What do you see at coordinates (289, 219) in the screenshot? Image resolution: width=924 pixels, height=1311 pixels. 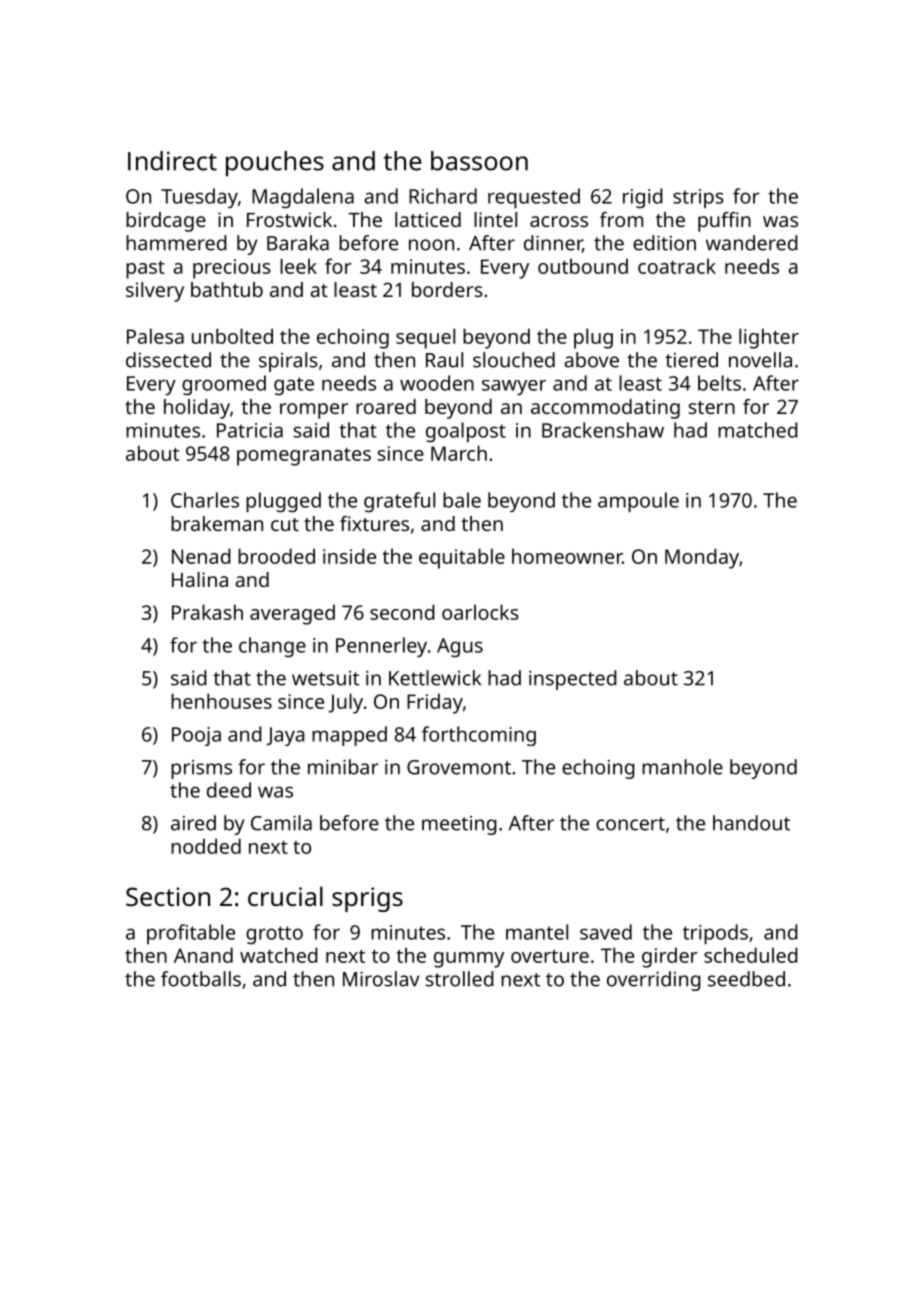 I see `Frostwick` at bounding box center [289, 219].
